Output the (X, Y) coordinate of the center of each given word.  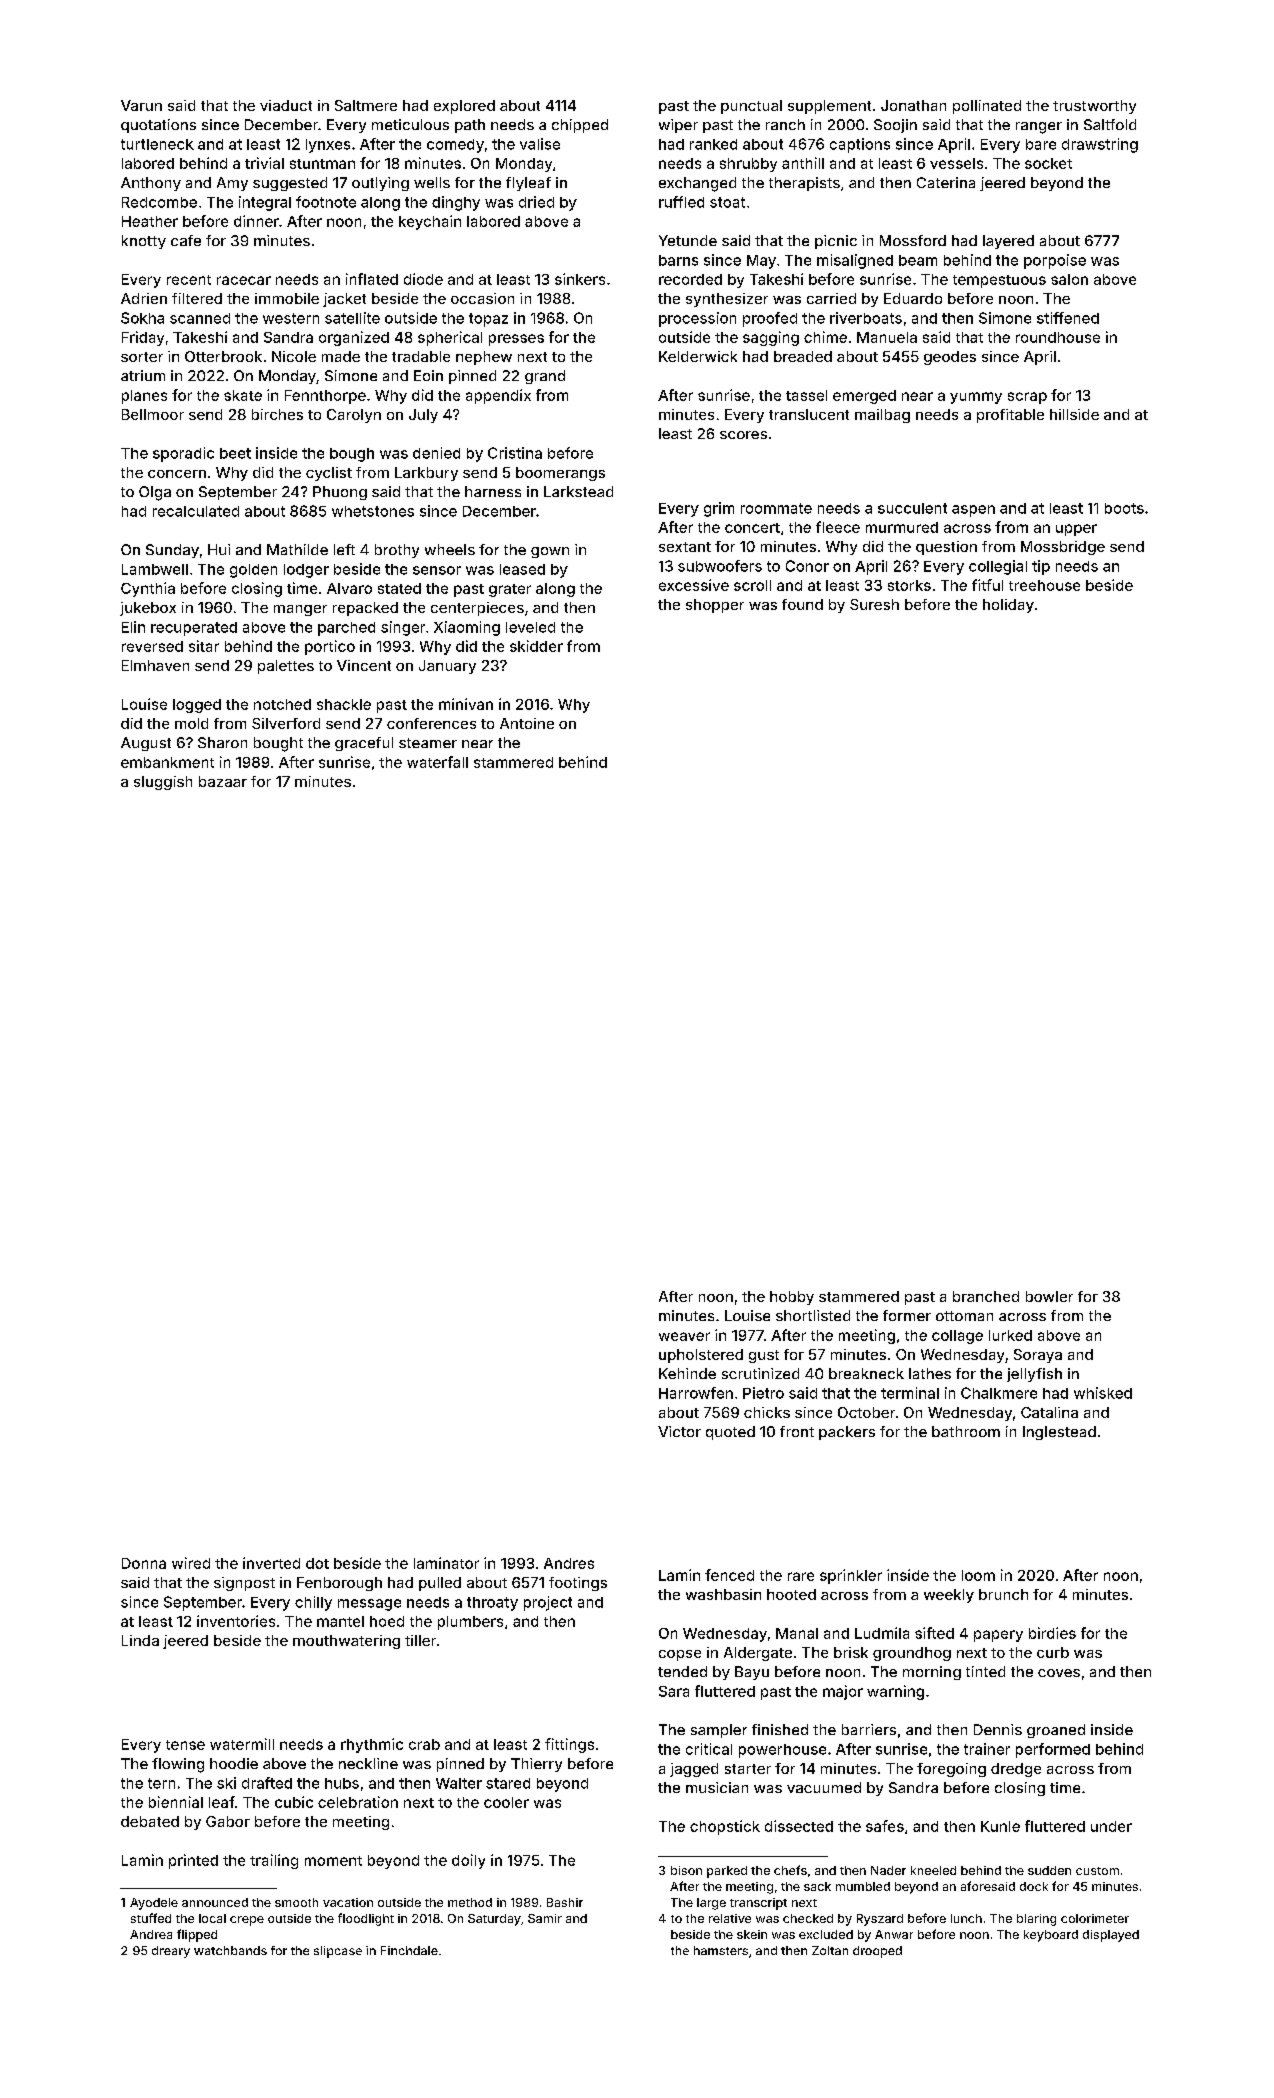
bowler (1049, 1296)
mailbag (882, 416)
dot (317, 1563)
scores (743, 435)
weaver (684, 1336)
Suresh (874, 604)
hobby (792, 1298)
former (907, 1315)
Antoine (527, 723)
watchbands (230, 1950)
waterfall (437, 762)
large (711, 1904)
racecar (244, 280)
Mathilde (297, 549)
